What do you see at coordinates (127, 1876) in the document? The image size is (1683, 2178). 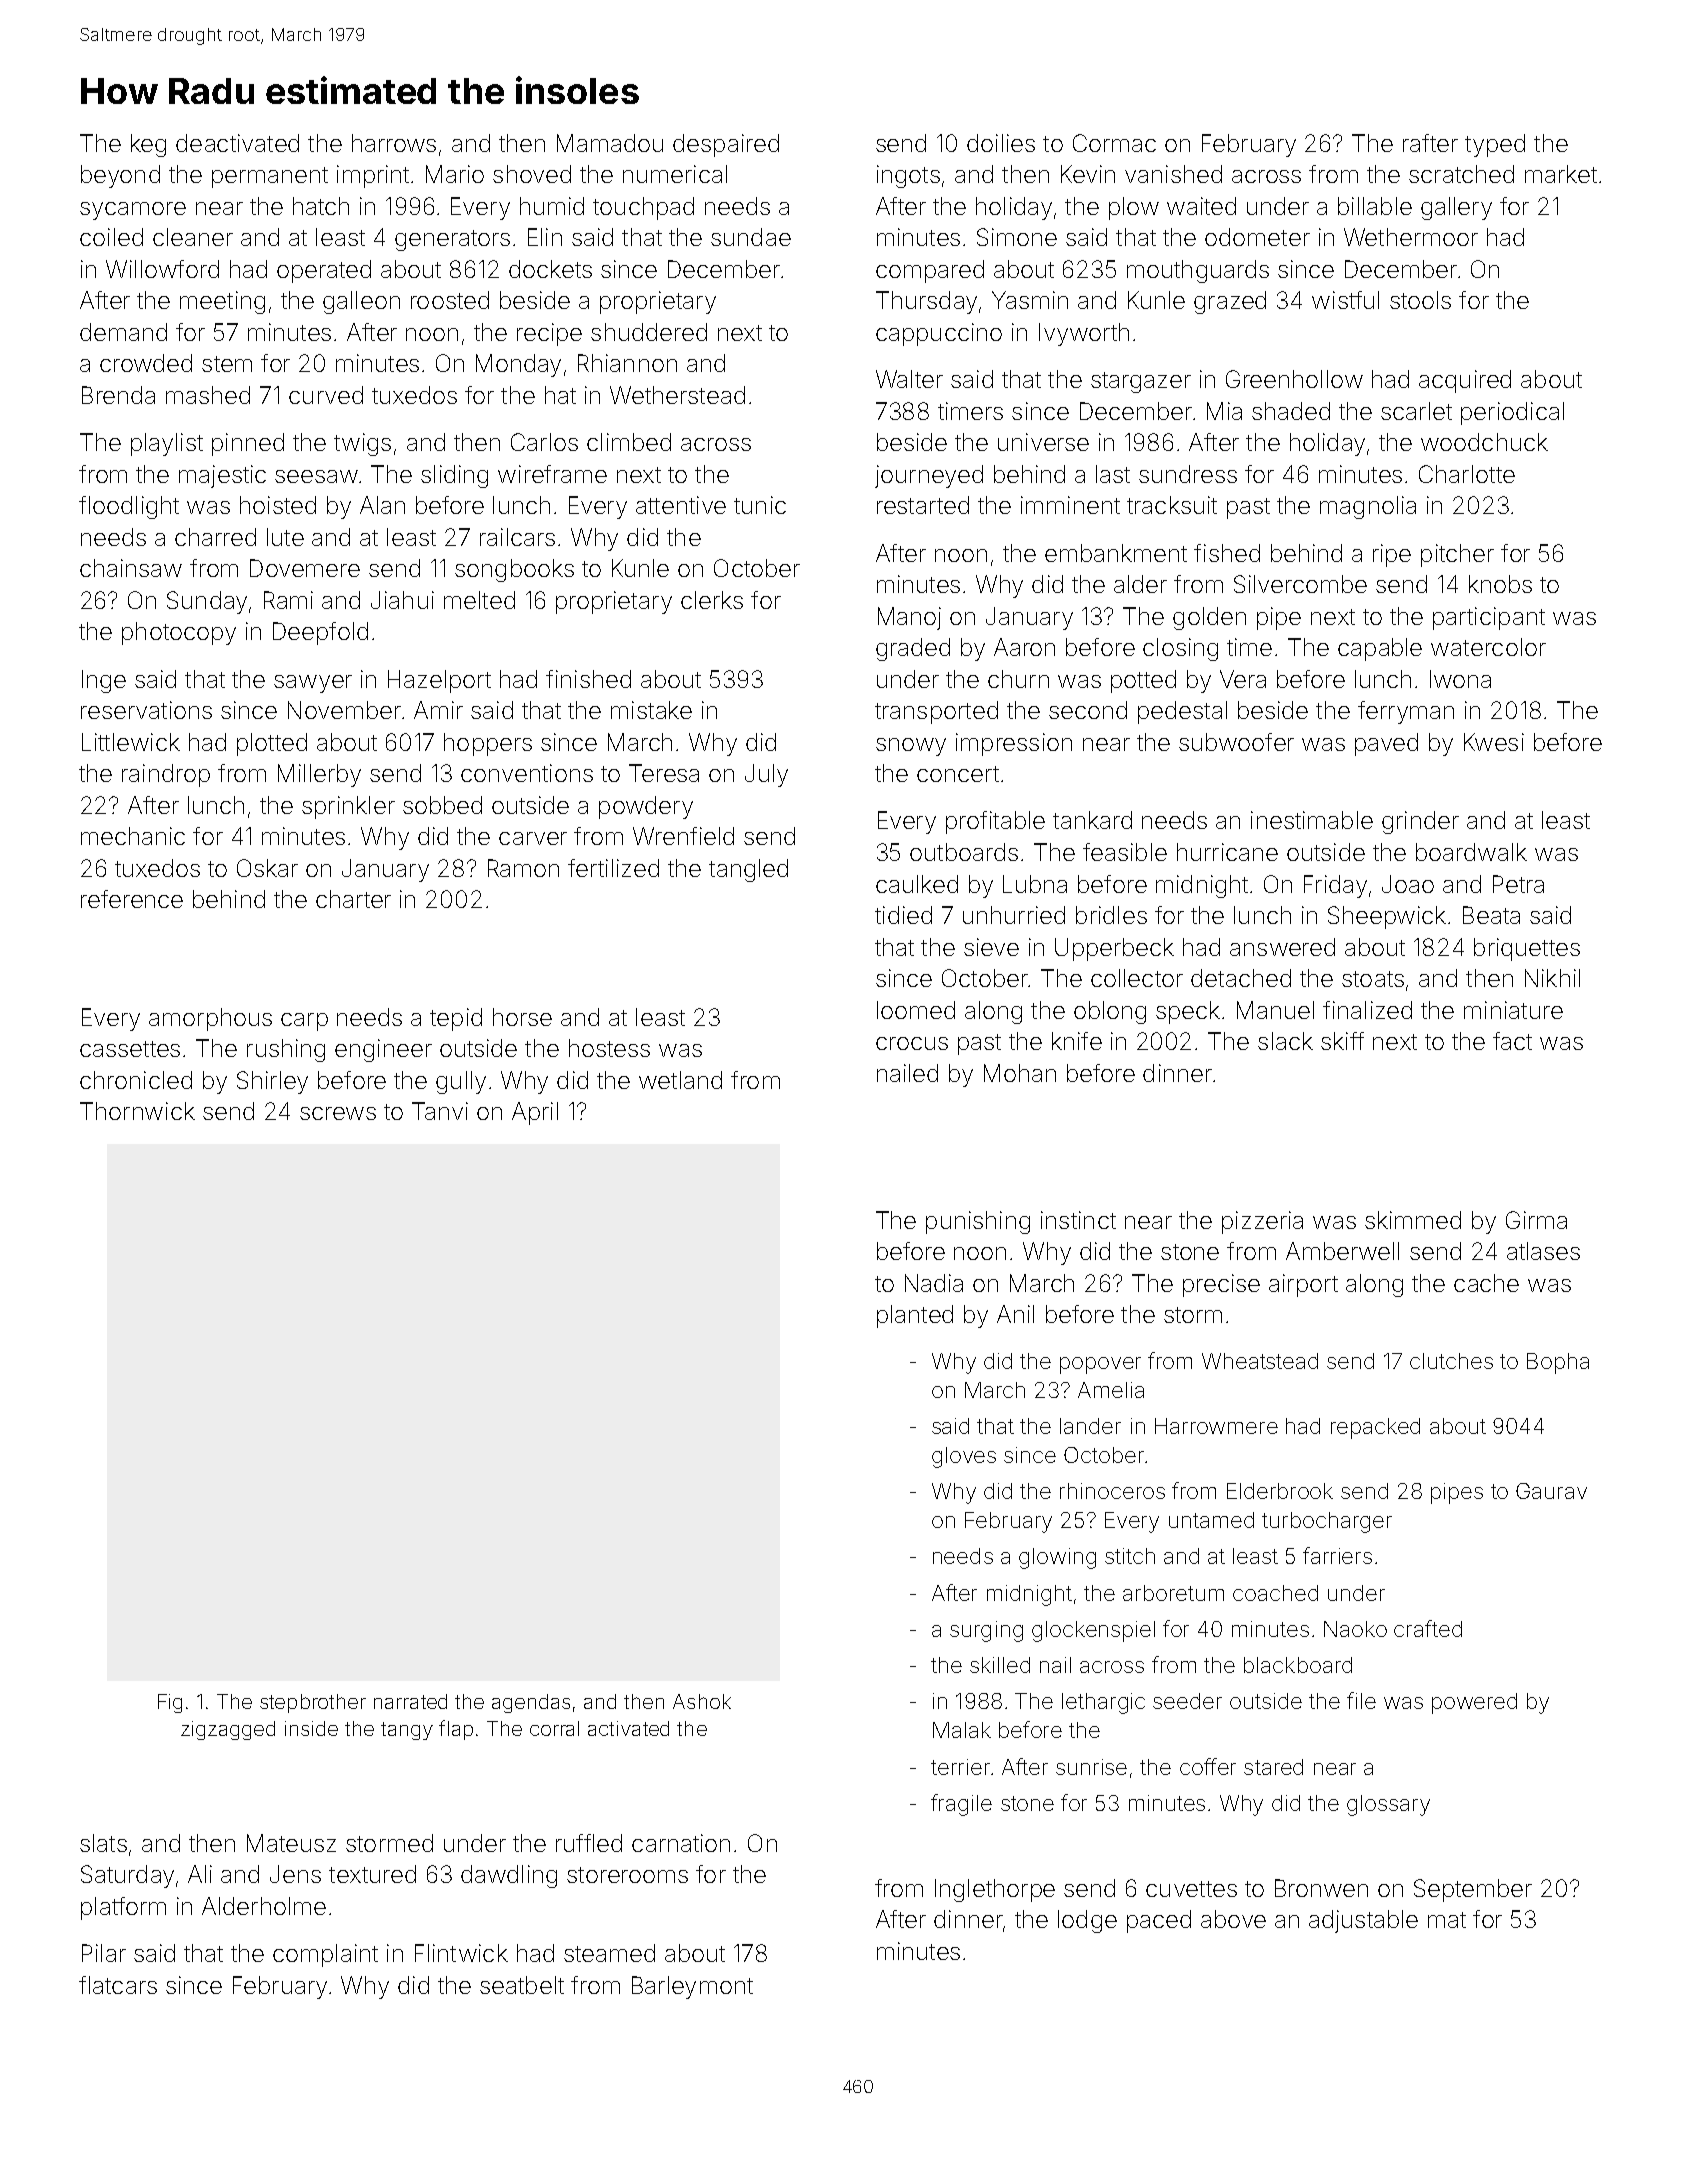 I see `Saturday` at bounding box center [127, 1876].
